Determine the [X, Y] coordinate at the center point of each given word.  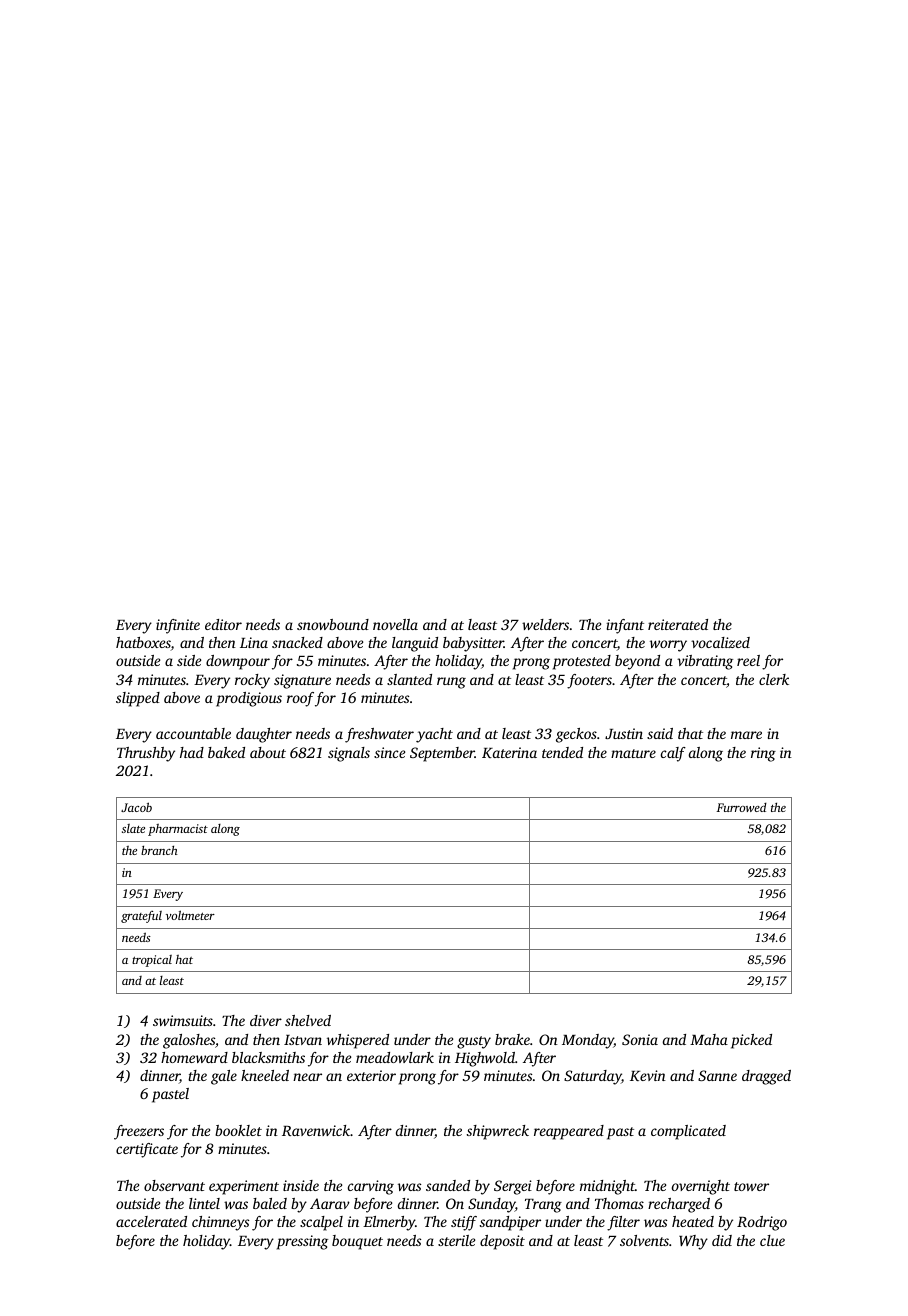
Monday [588, 1041]
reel [748, 660]
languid [415, 644]
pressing [302, 1242]
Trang [543, 1206]
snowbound [333, 624]
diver [266, 1020]
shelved [308, 1020]
